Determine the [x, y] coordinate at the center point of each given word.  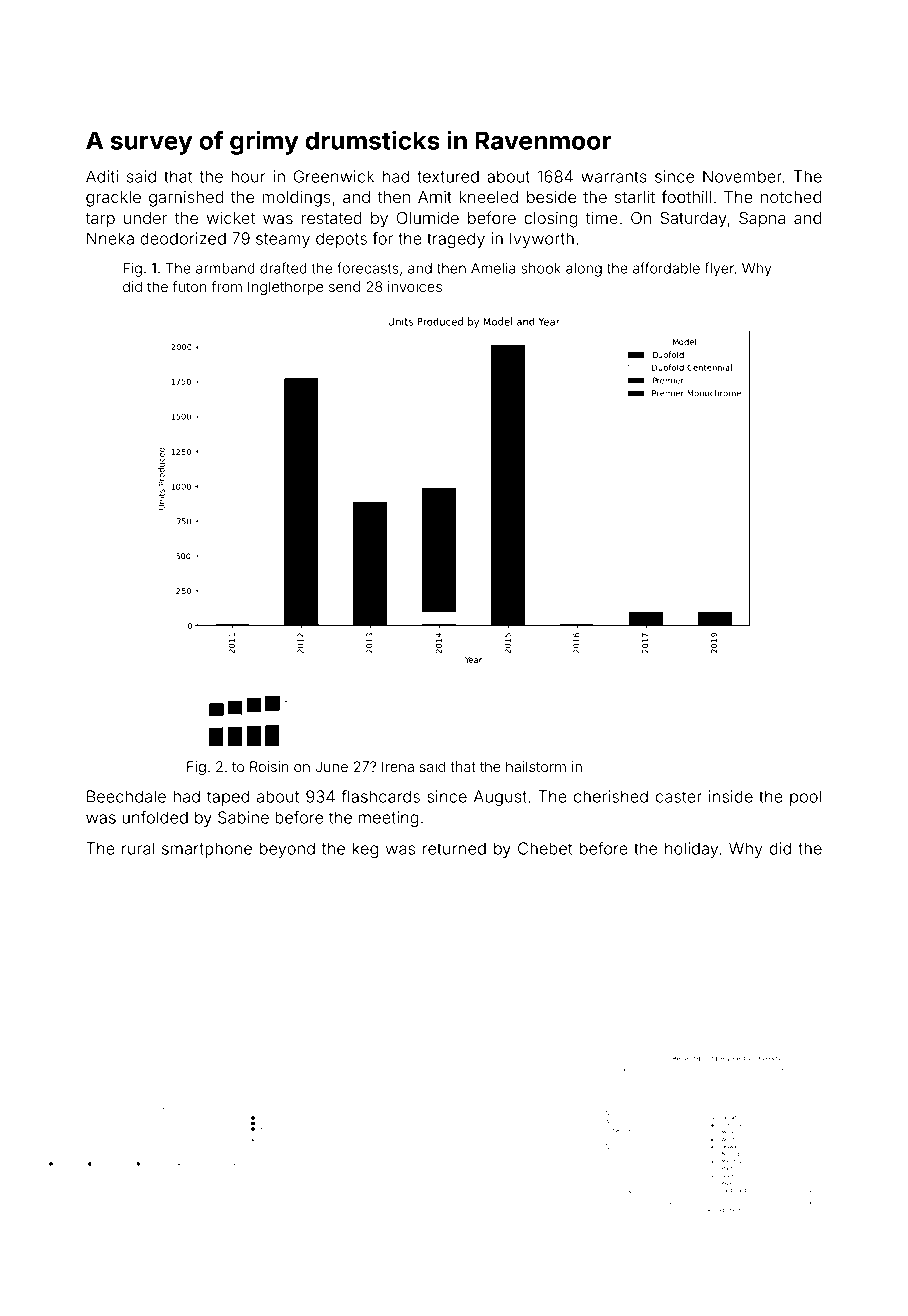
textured [448, 176]
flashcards [380, 796]
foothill [686, 196]
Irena [398, 766]
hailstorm [536, 766]
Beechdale [126, 796]
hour [248, 176]
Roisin [269, 766]
